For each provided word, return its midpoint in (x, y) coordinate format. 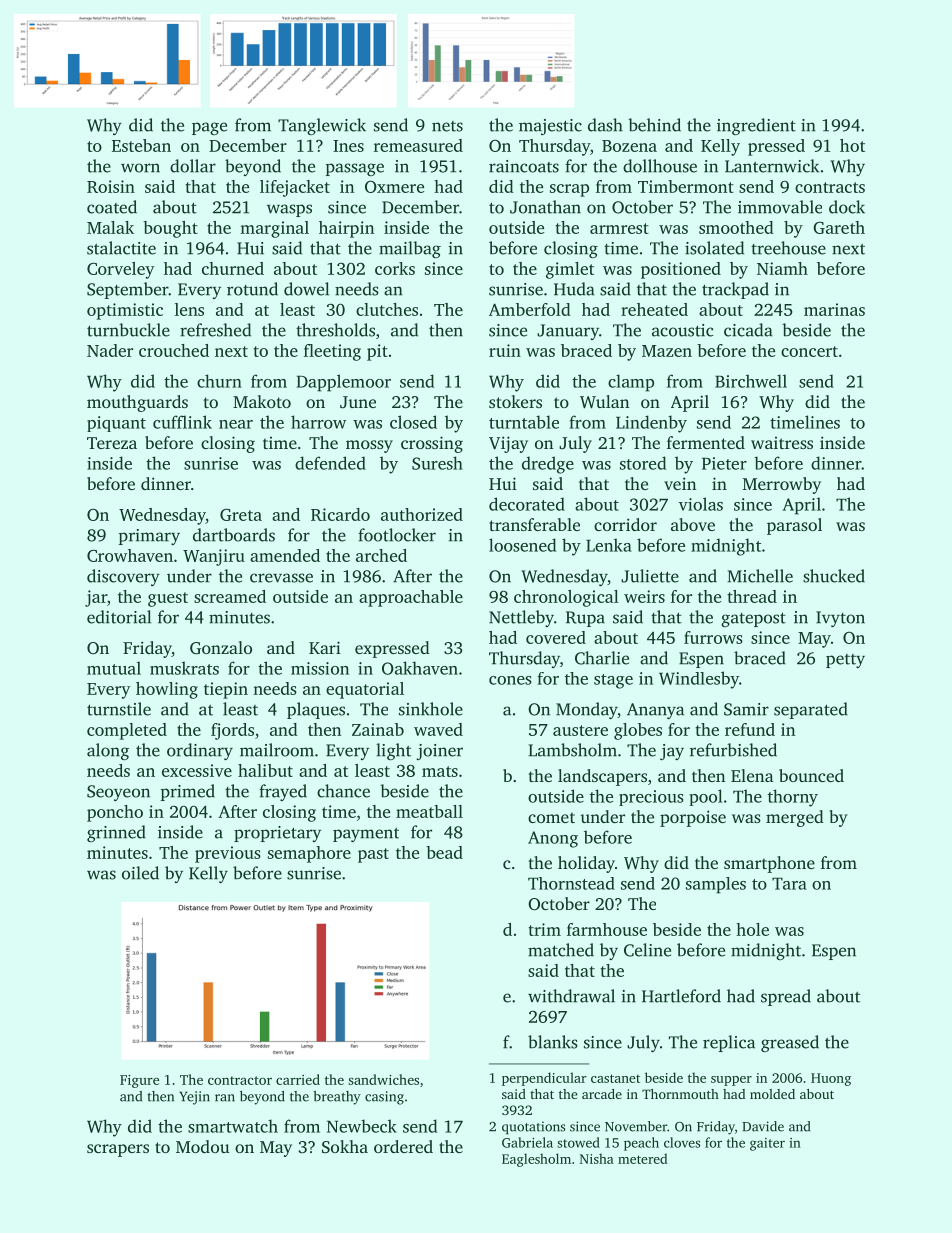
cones (510, 680)
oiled (140, 873)
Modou (202, 1146)
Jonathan (545, 207)
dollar (193, 166)
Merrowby (782, 485)
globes (638, 731)
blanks (553, 1042)
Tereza (112, 443)
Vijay (508, 444)
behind (654, 125)
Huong (831, 1079)
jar (96, 598)
